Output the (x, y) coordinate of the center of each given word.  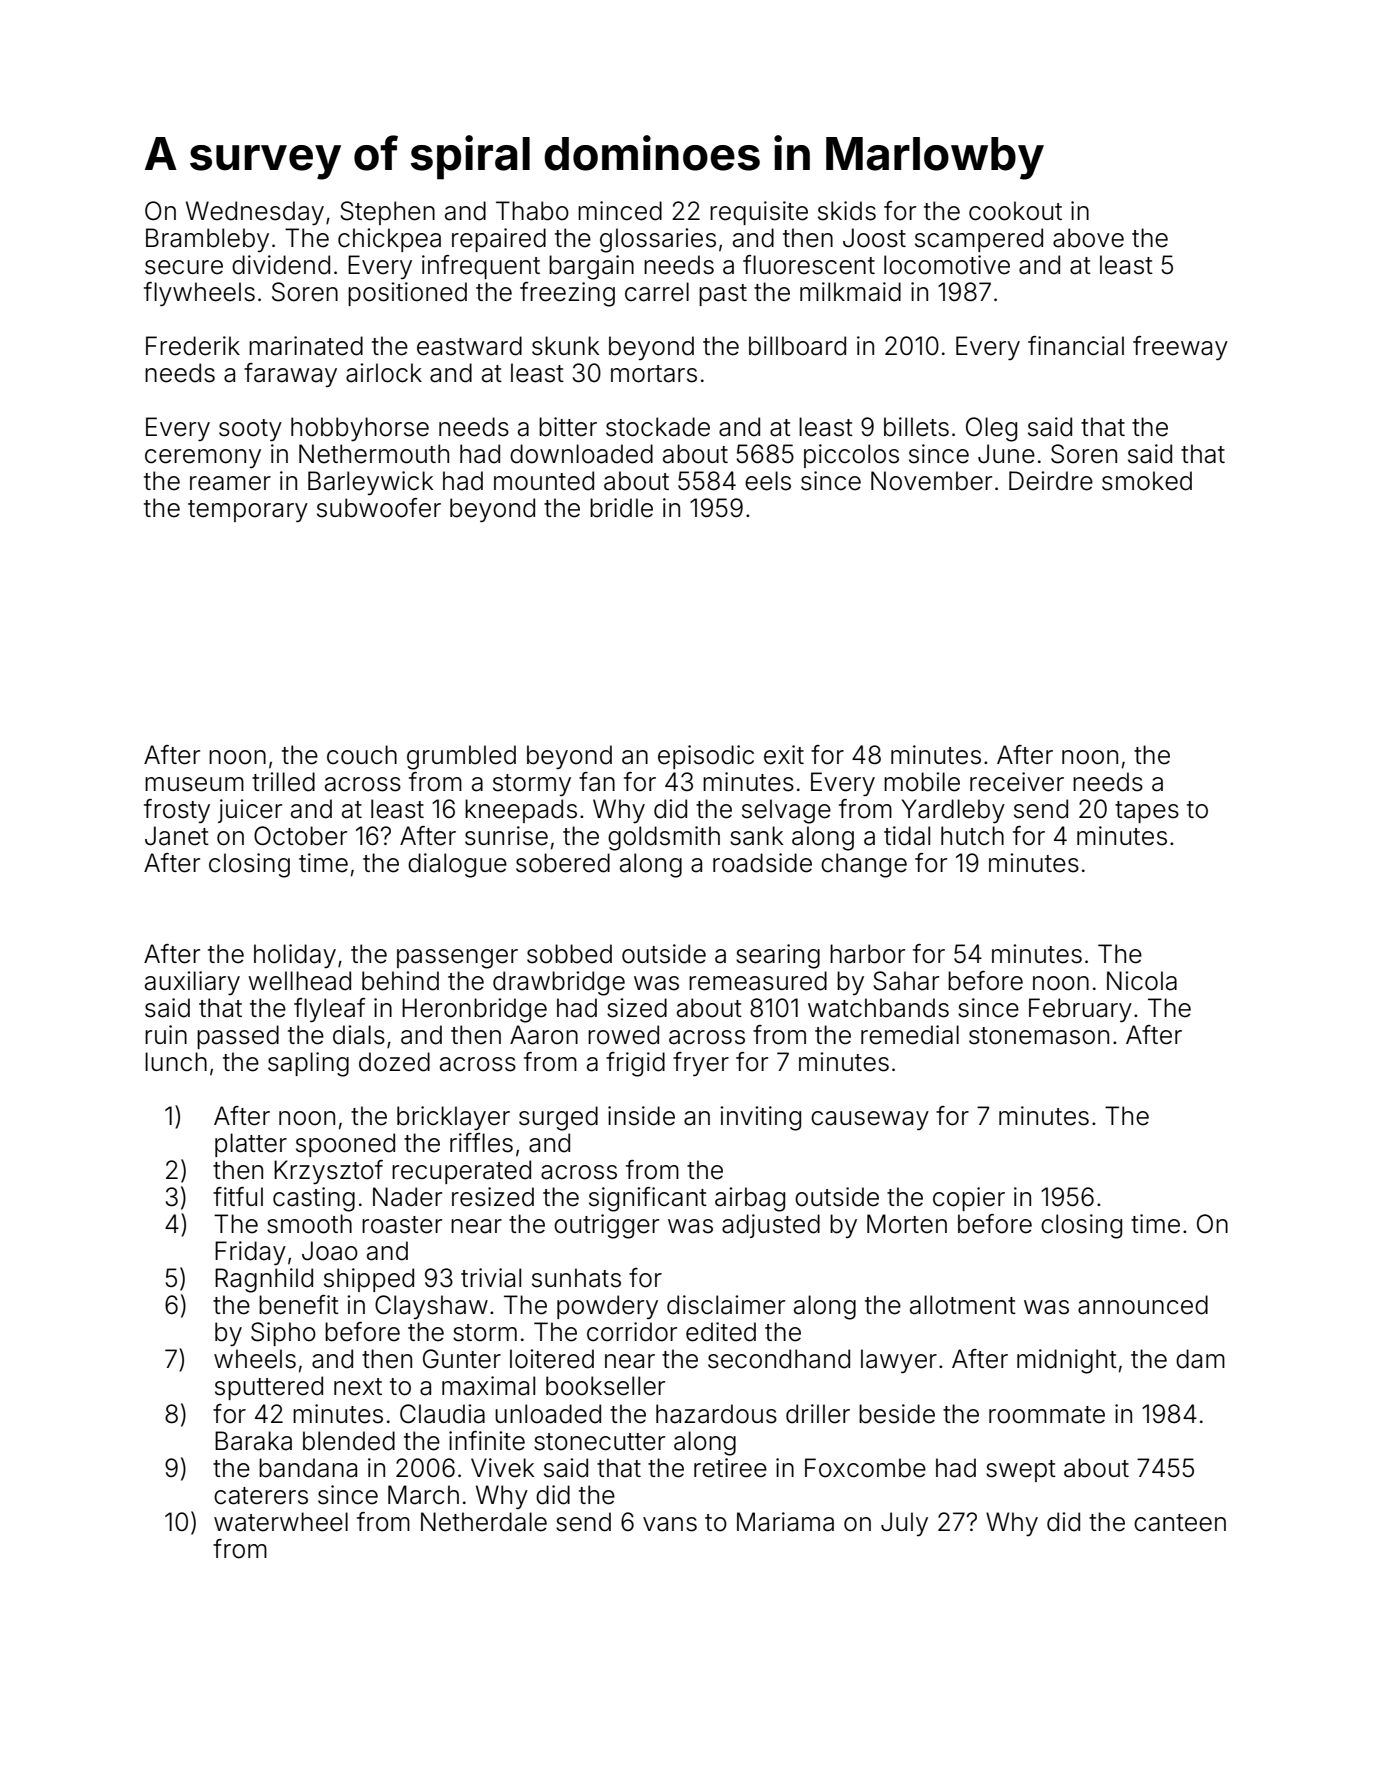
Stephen (387, 213)
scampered (979, 240)
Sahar (906, 981)
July (904, 1524)
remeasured (758, 981)
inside (641, 1116)
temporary (248, 511)
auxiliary (192, 983)
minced (620, 211)
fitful (238, 1196)
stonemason (1039, 1036)
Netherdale (484, 1522)
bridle (621, 508)
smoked (1147, 481)
